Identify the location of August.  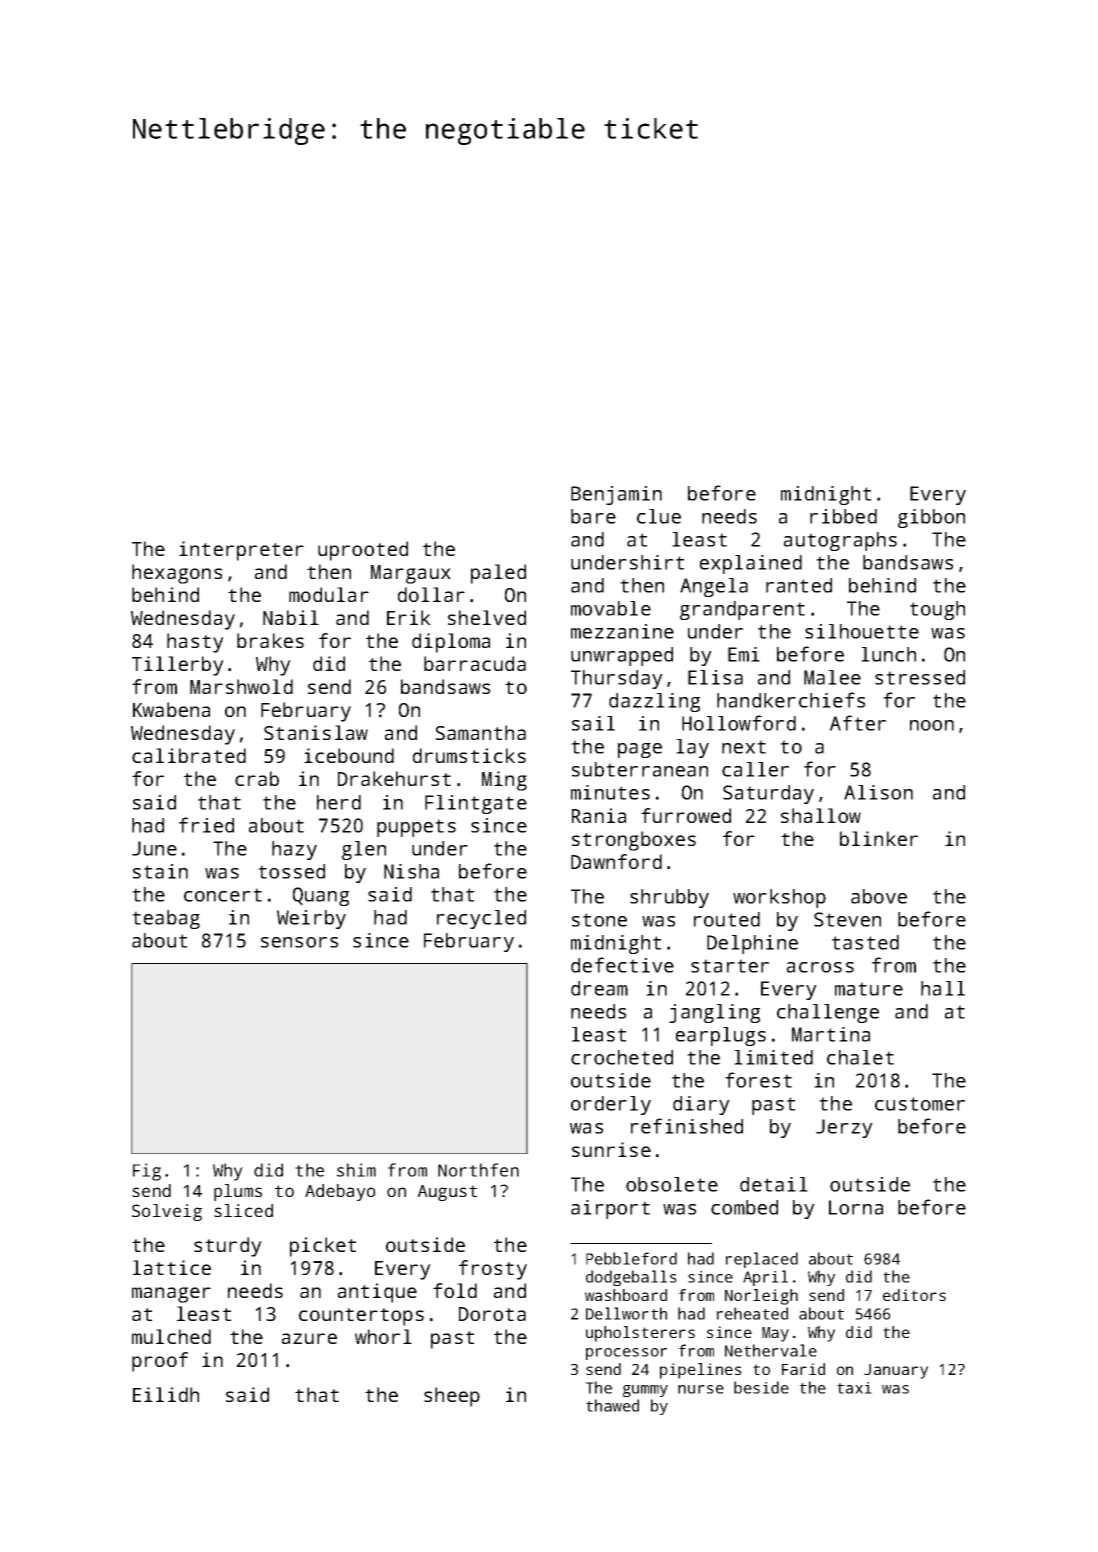
(447, 1193).
